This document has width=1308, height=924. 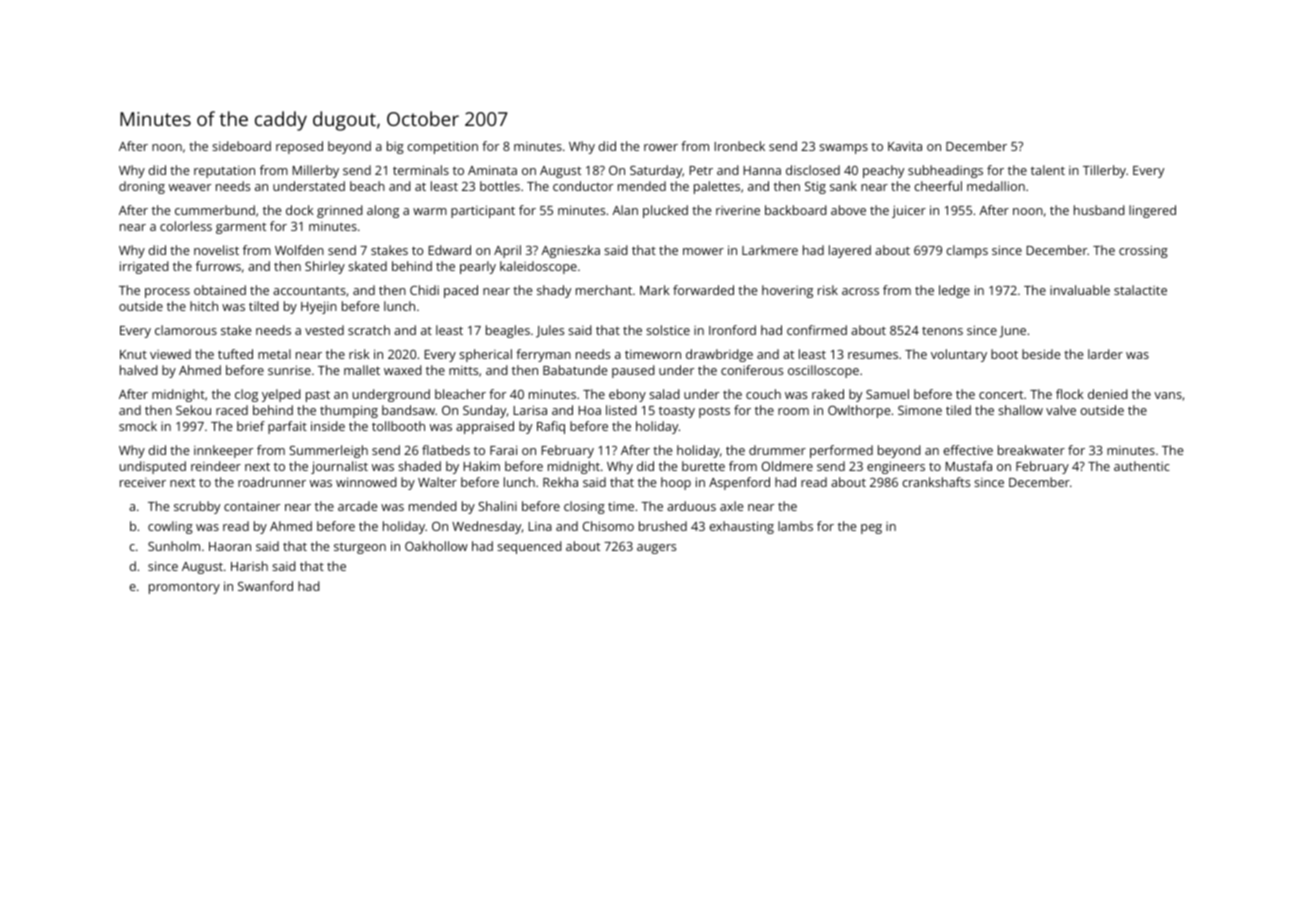 What do you see at coordinates (529, 547) in the document?
I see `sequenced` at bounding box center [529, 547].
